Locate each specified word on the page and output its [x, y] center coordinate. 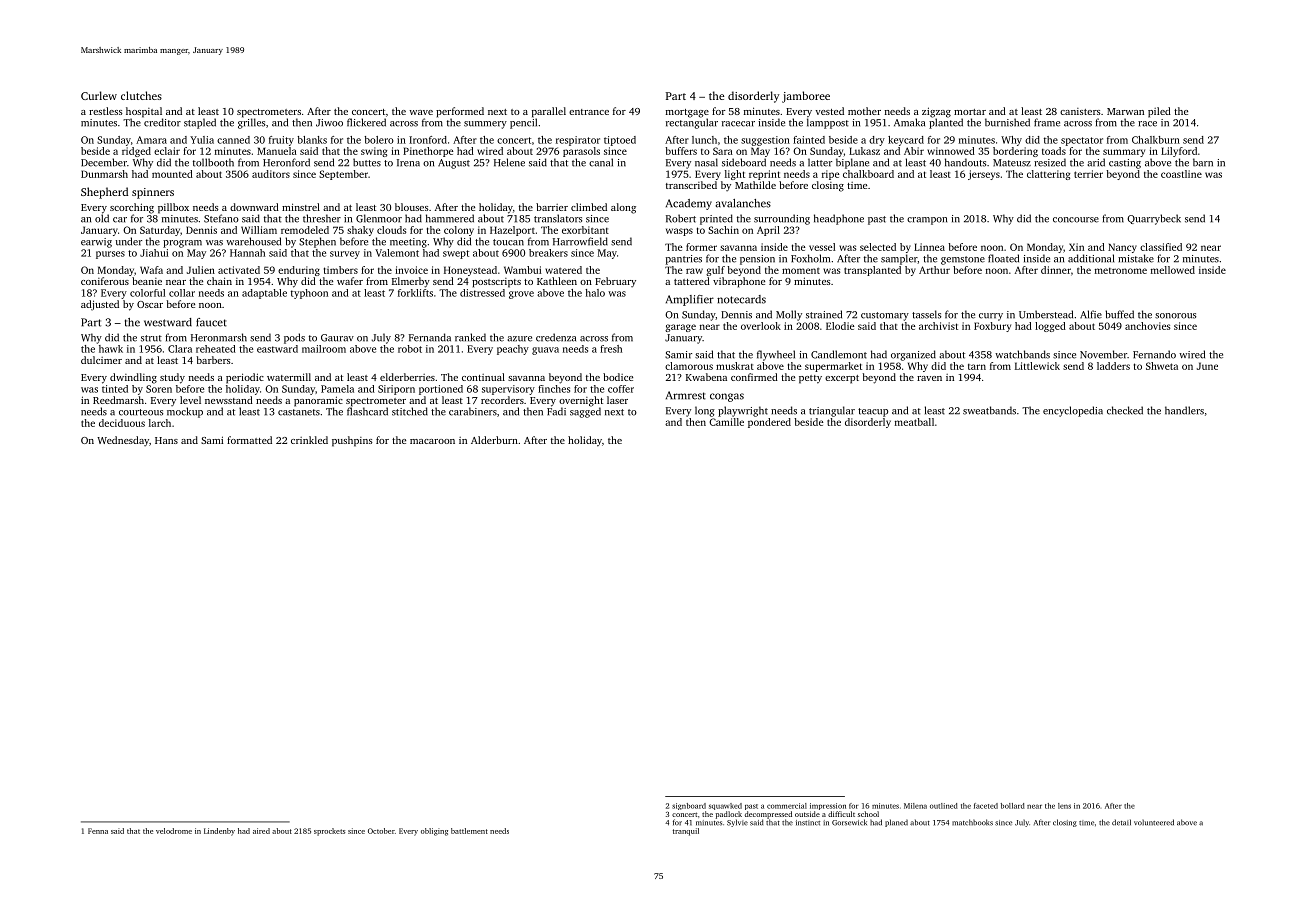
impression [828, 806]
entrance [589, 112]
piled [1159, 112]
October [381, 831]
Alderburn [494, 440]
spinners [153, 193]
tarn [977, 367]
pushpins [352, 441]
